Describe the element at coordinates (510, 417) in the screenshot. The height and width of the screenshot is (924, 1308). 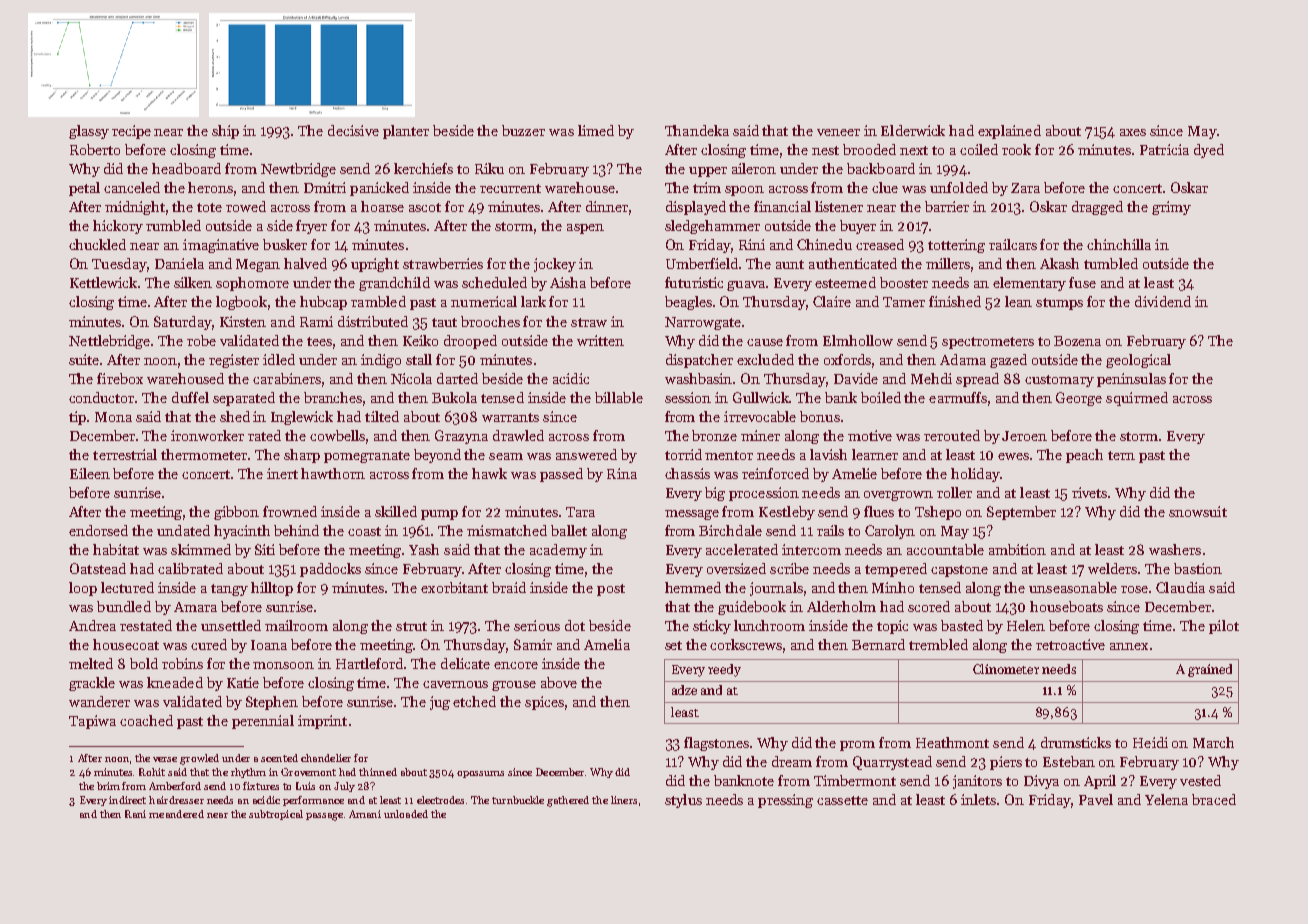
I see `warrants` at that location.
